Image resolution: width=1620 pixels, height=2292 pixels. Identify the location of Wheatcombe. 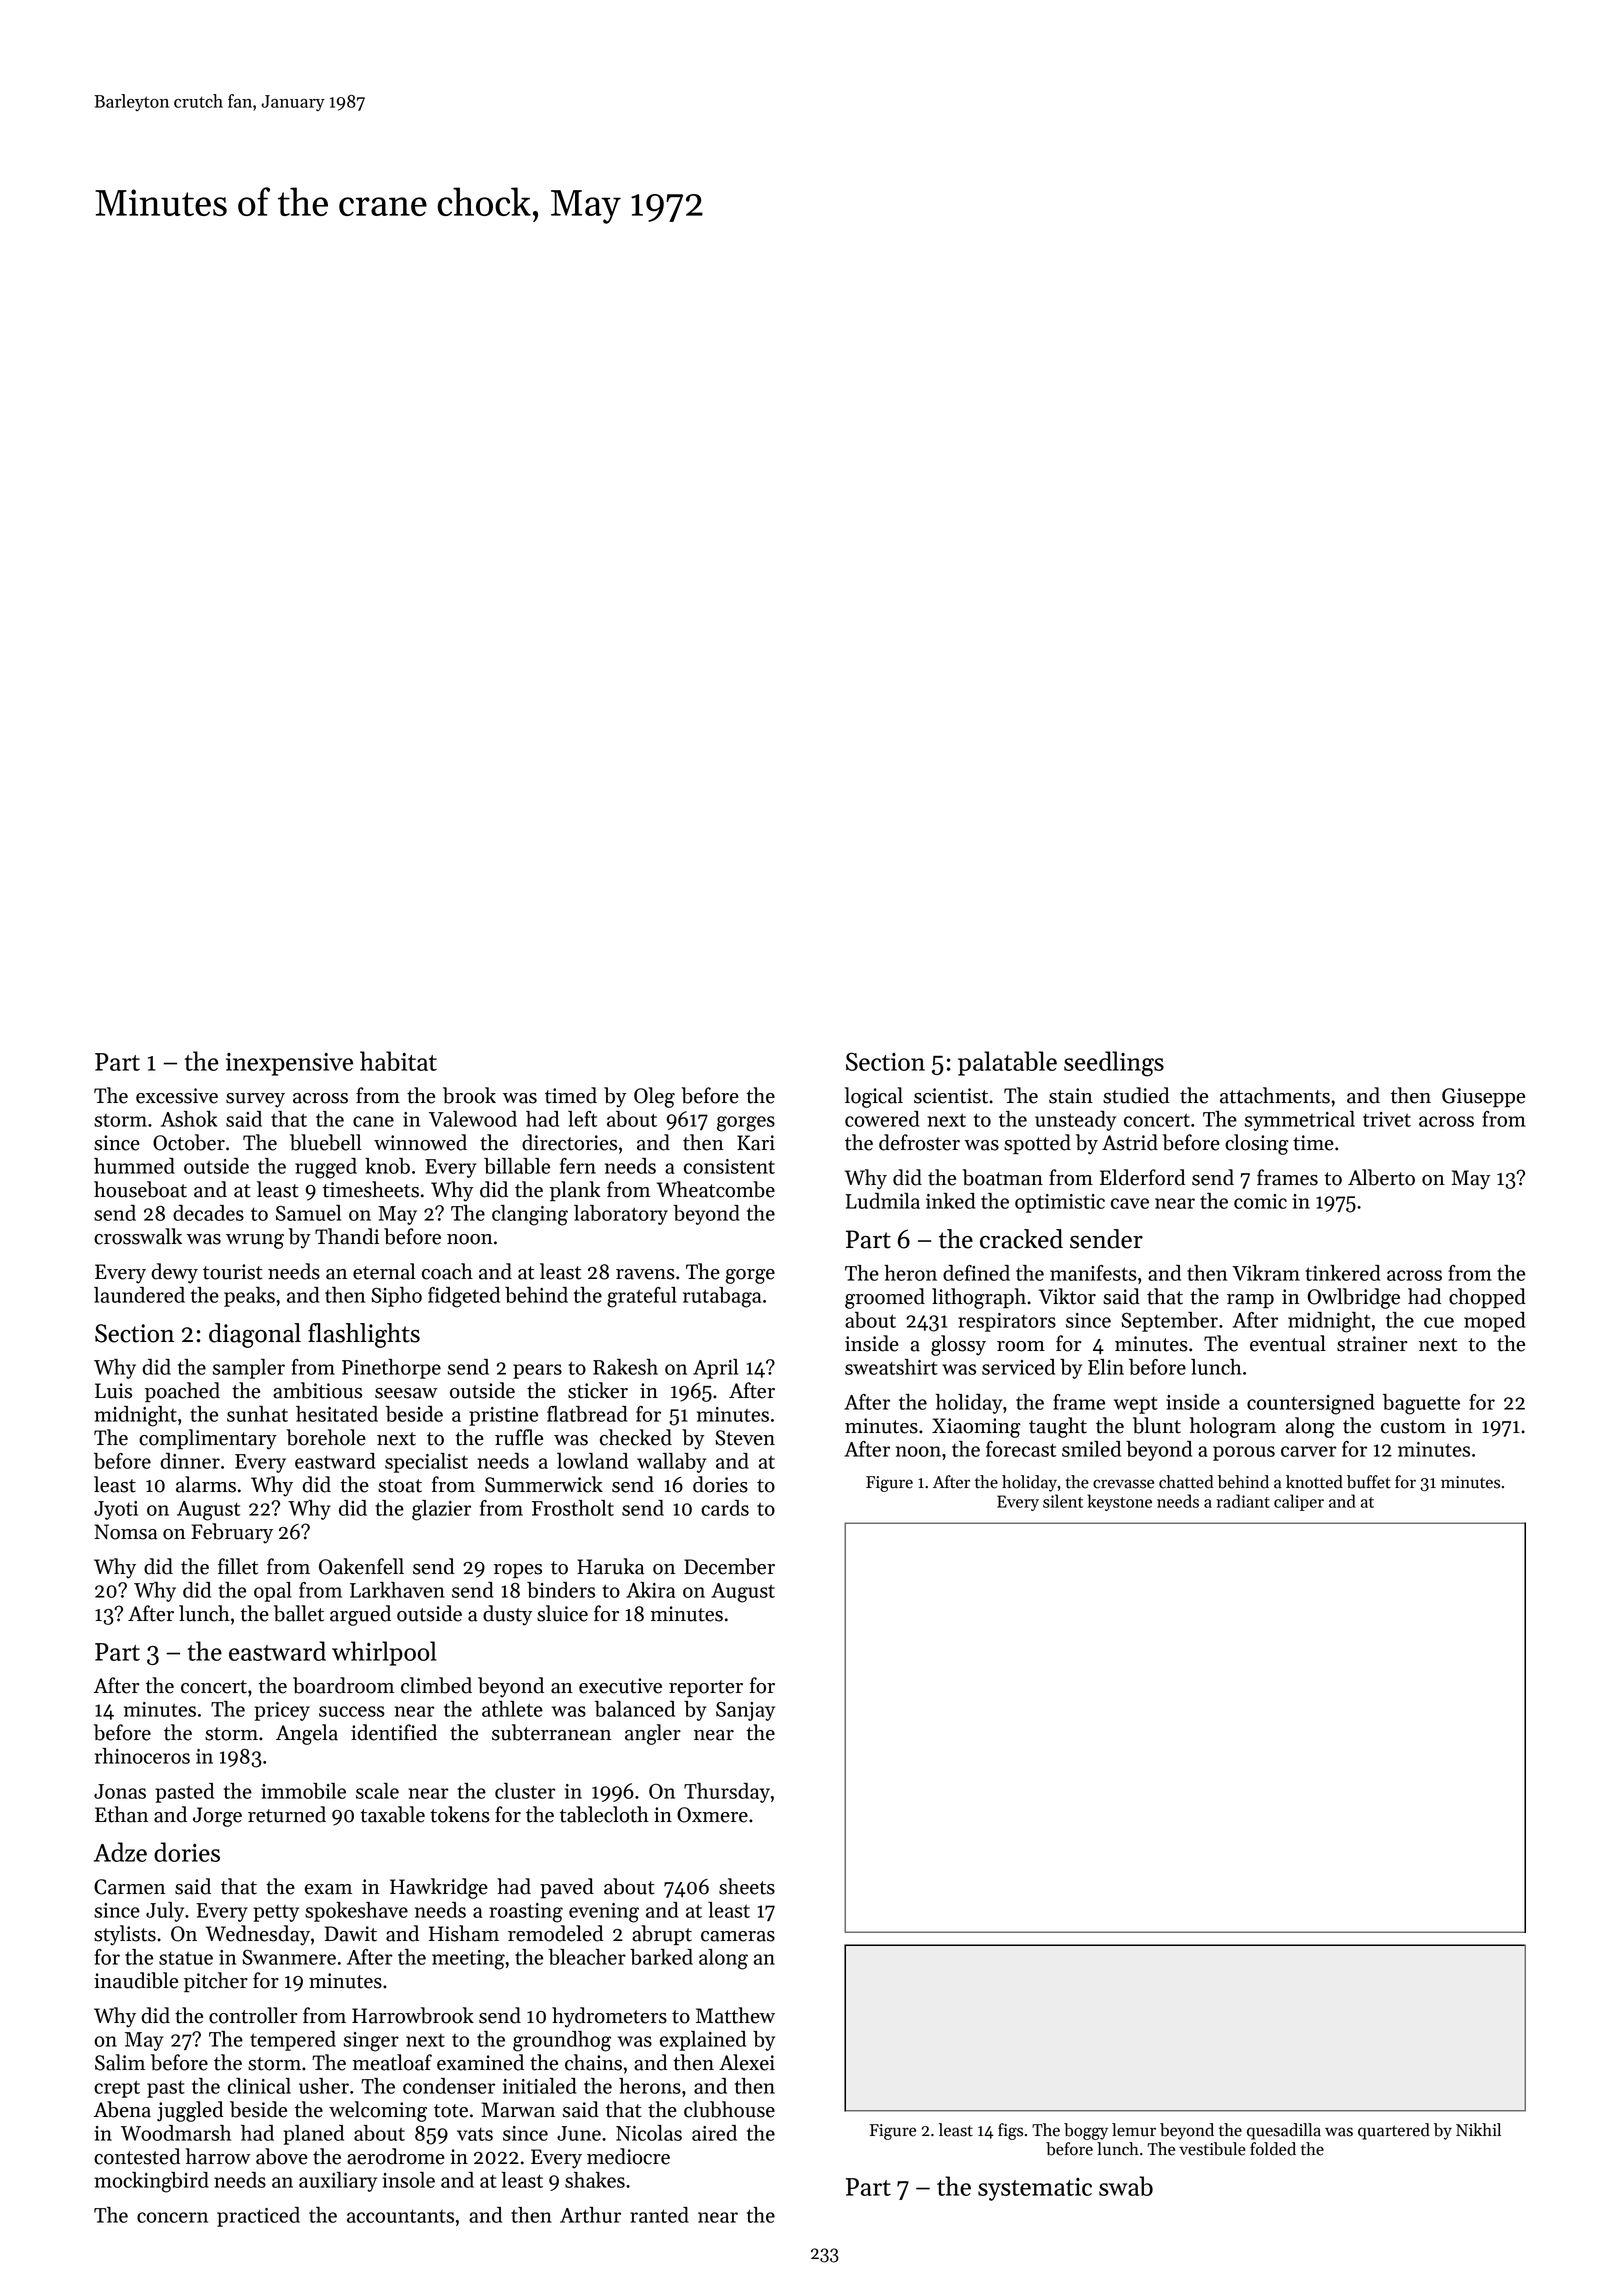
(716, 1189).
